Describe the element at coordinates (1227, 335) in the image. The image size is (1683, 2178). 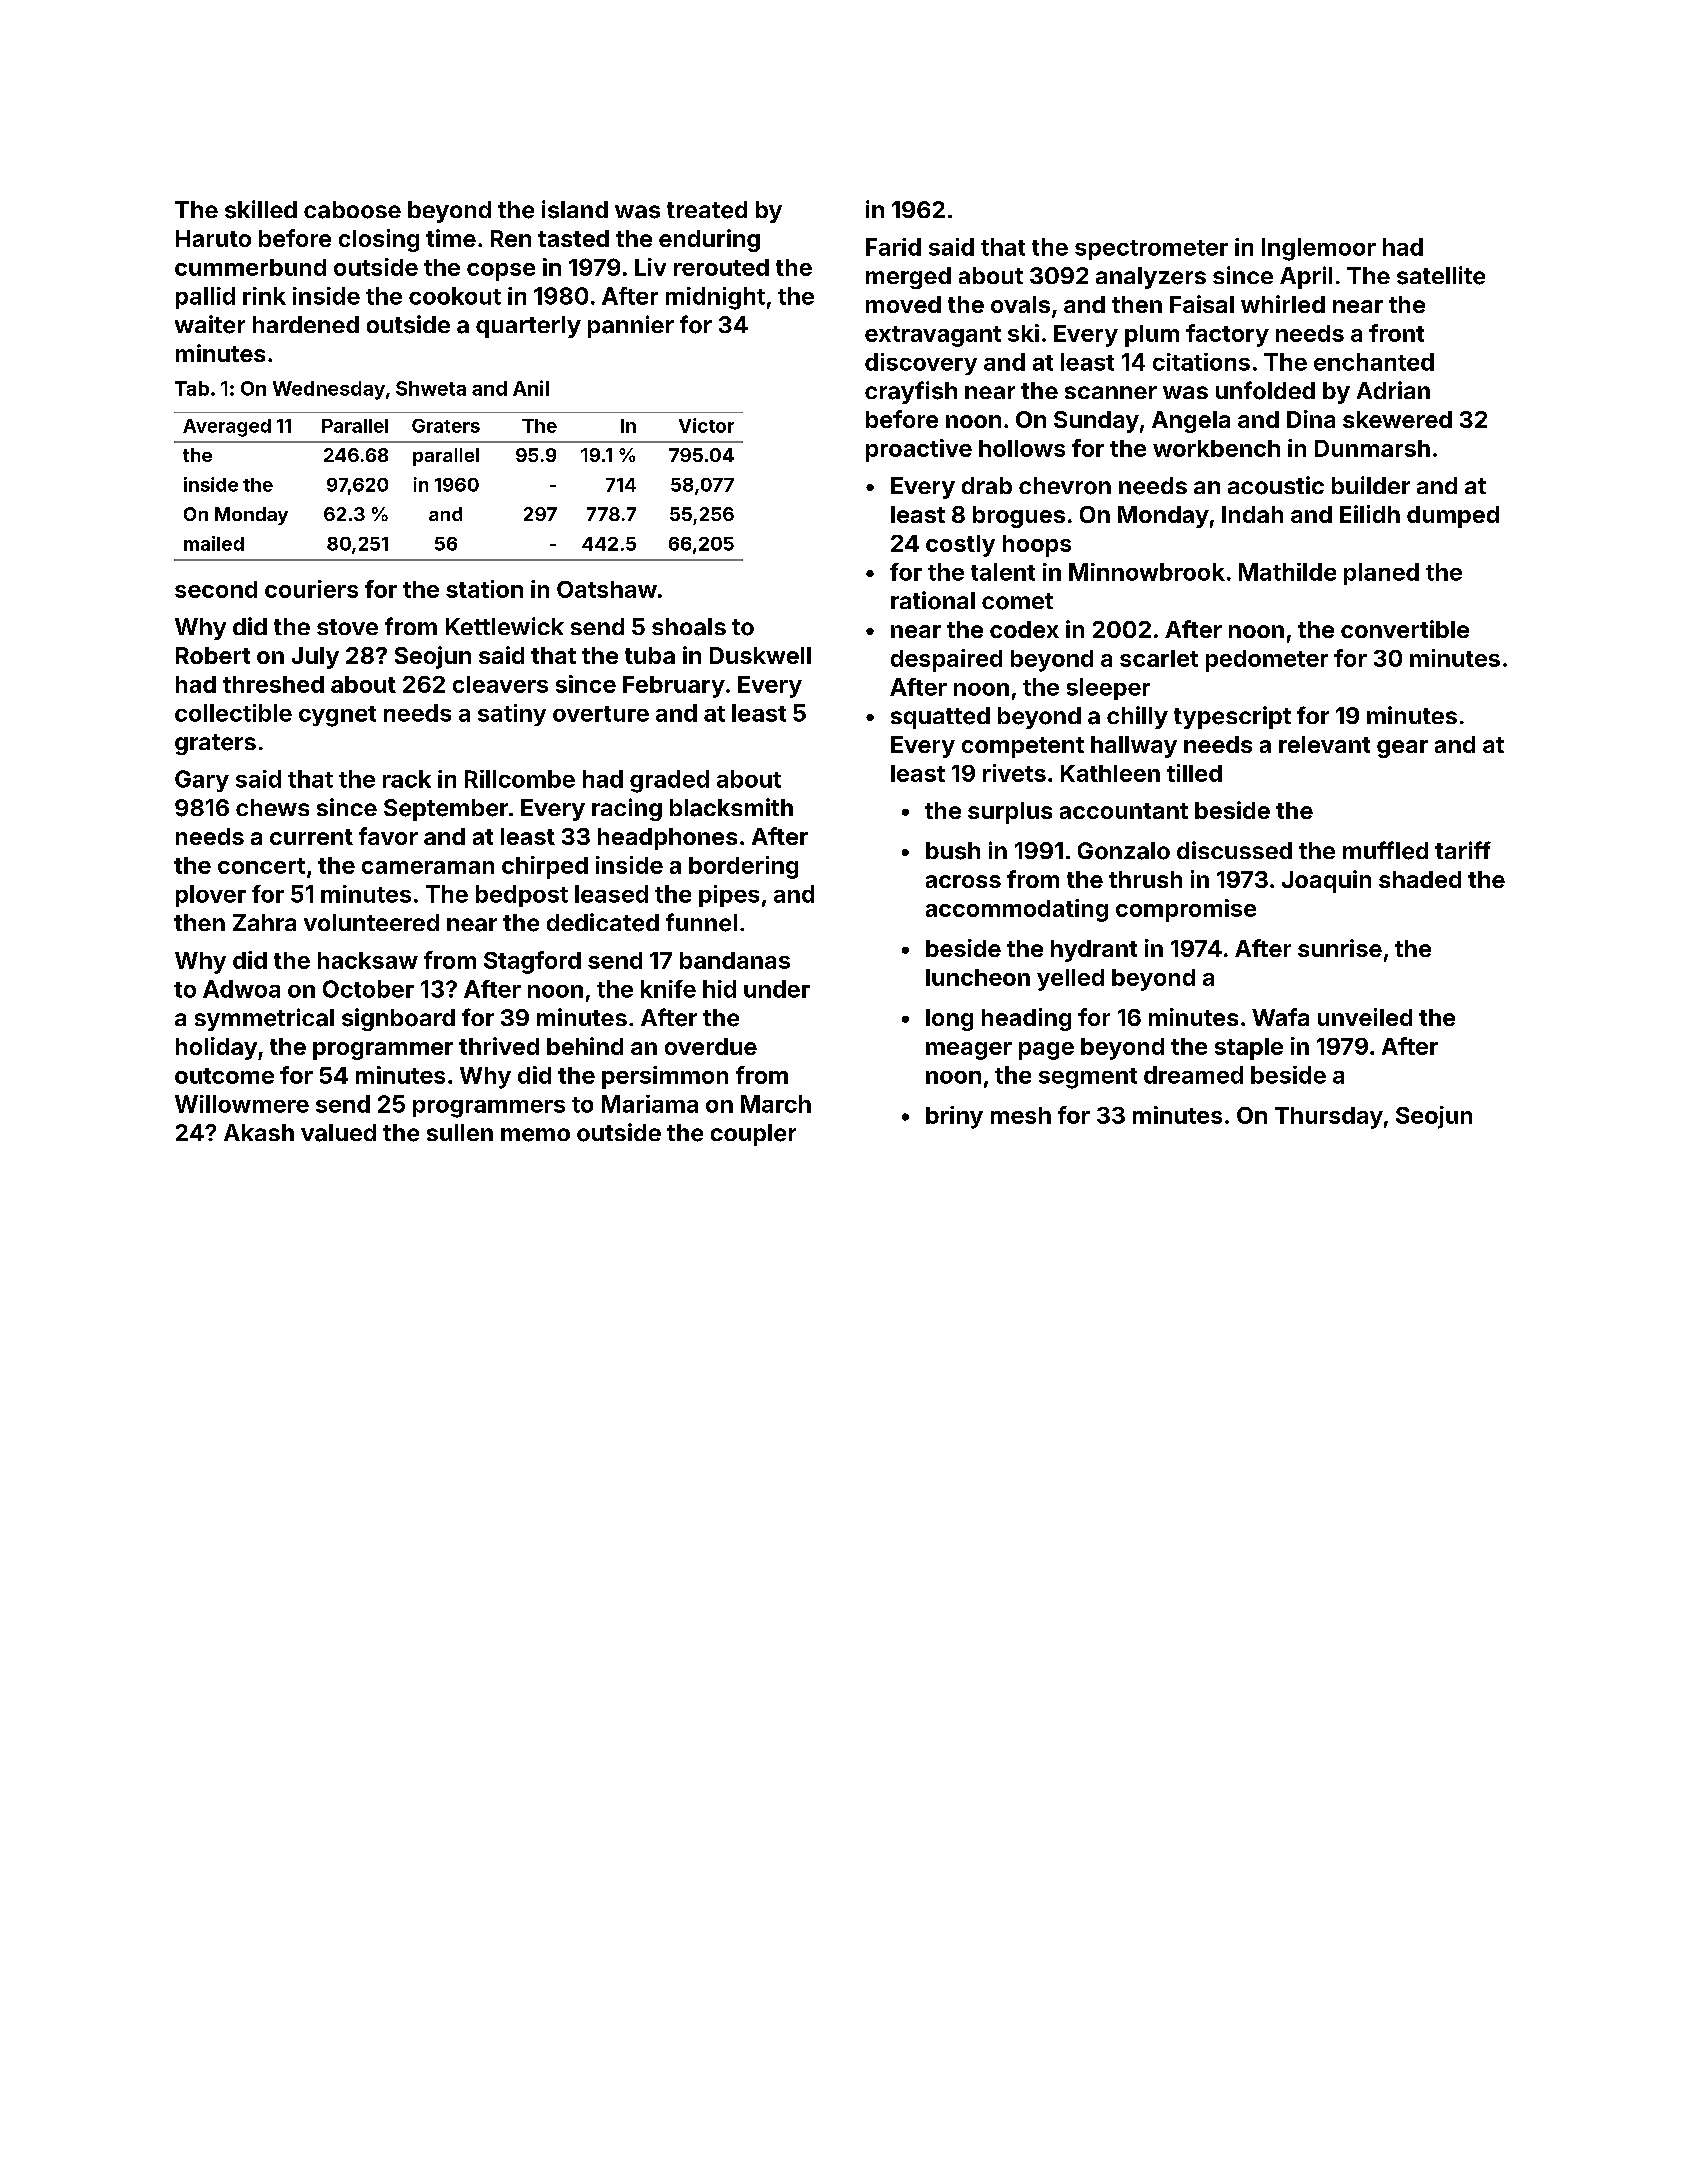
I see `factory` at that location.
